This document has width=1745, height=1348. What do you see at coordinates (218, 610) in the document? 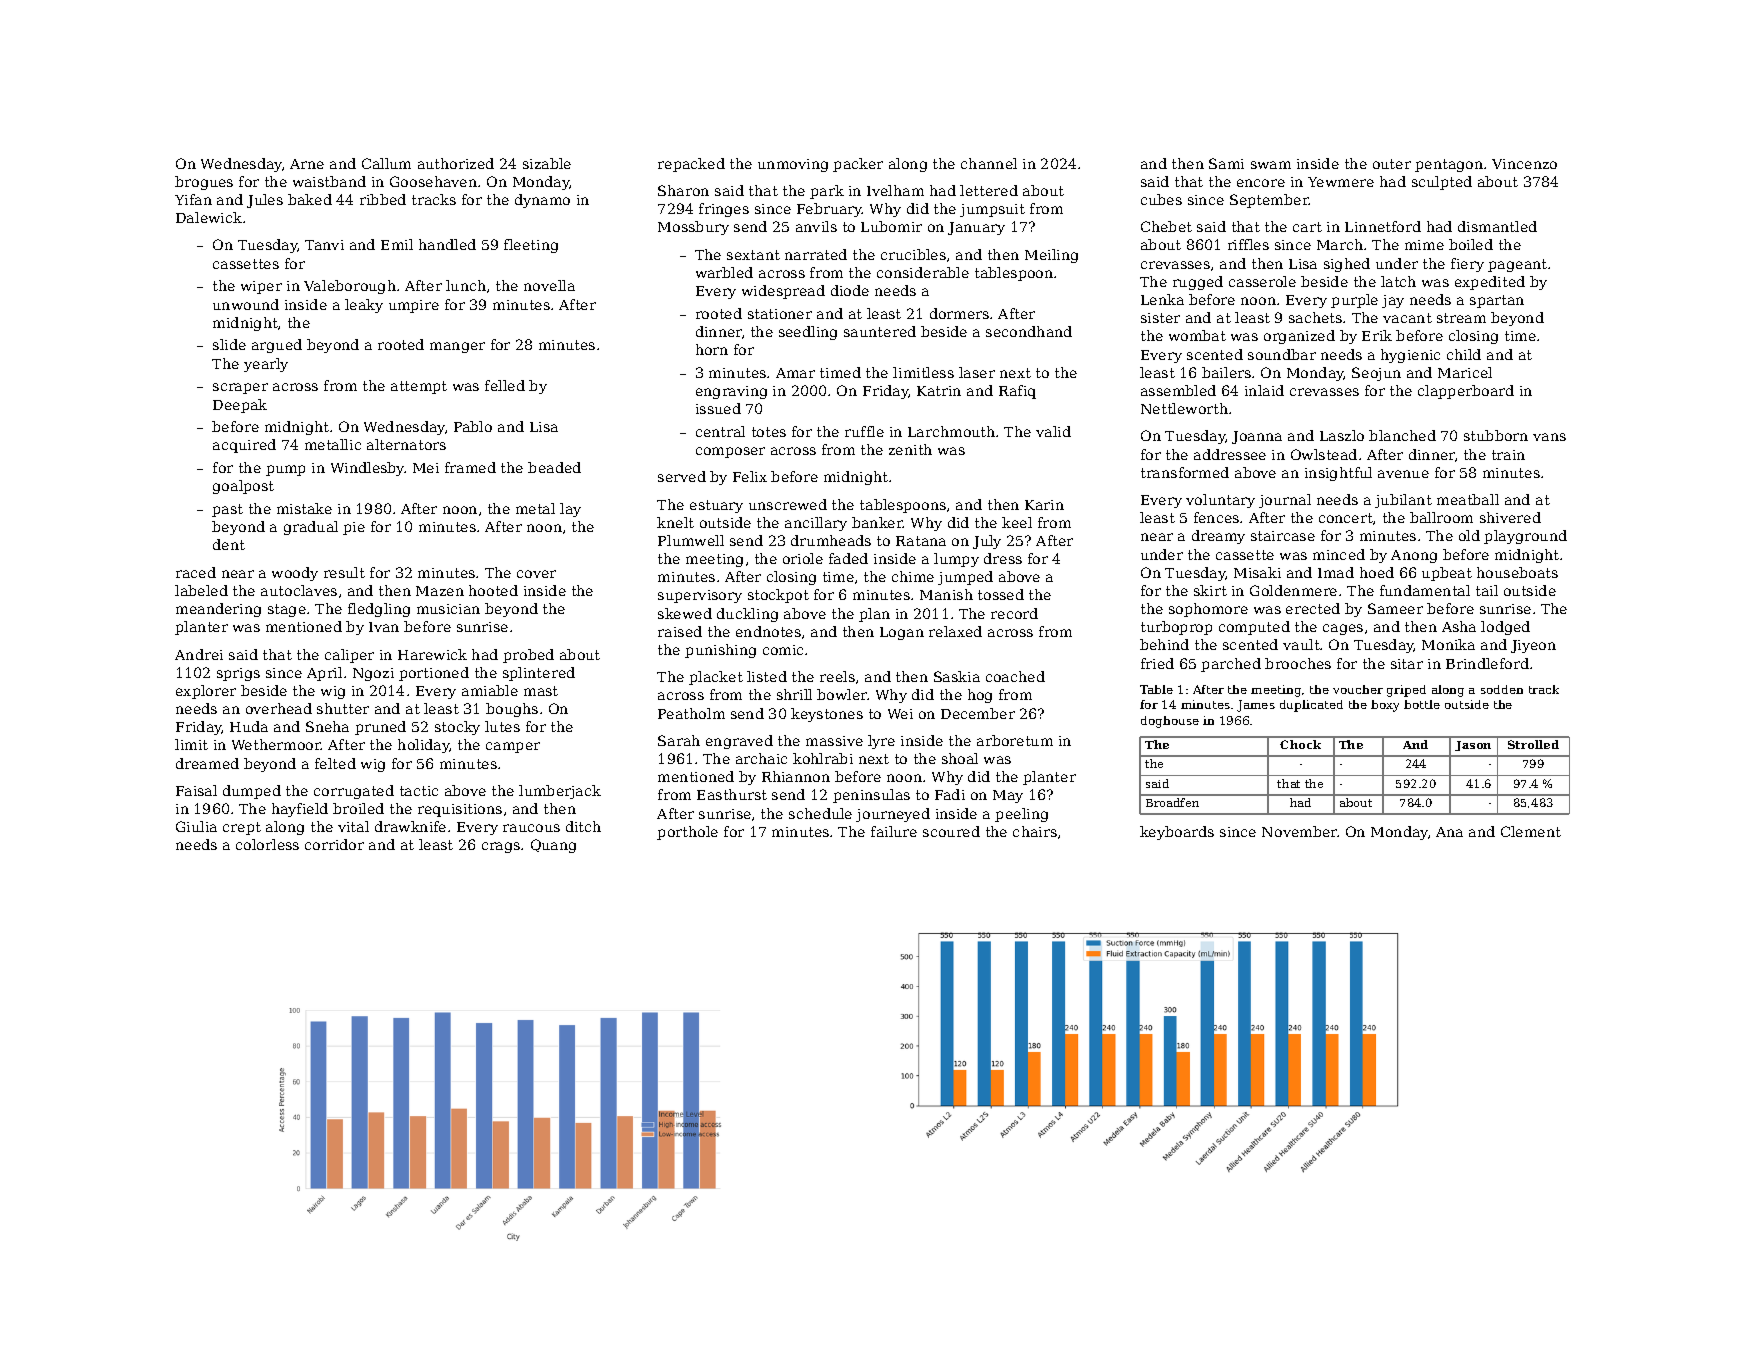
I see `meandering` at bounding box center [218, 610].
